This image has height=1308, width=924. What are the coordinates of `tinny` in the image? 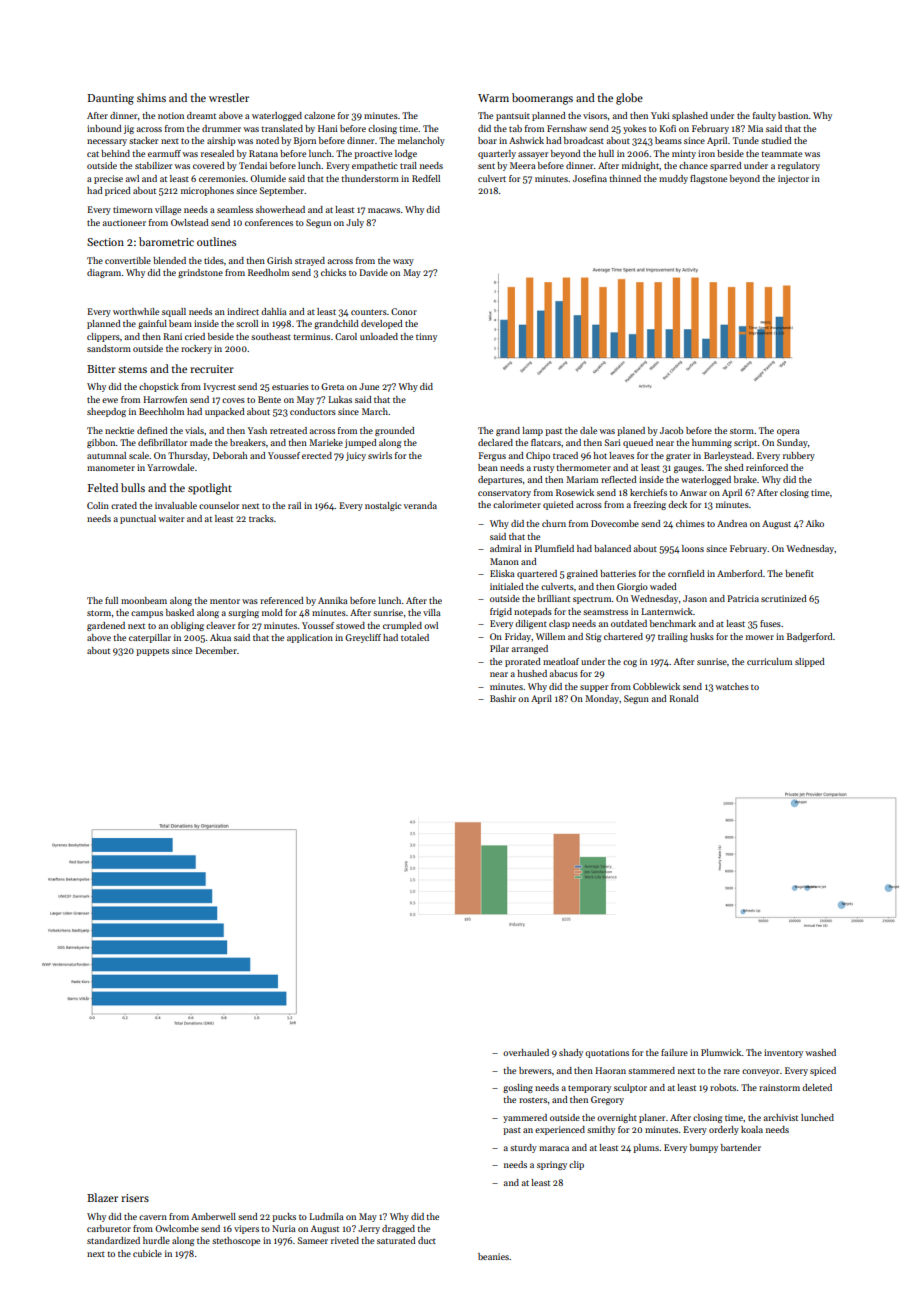 It's located at (426, 337).
